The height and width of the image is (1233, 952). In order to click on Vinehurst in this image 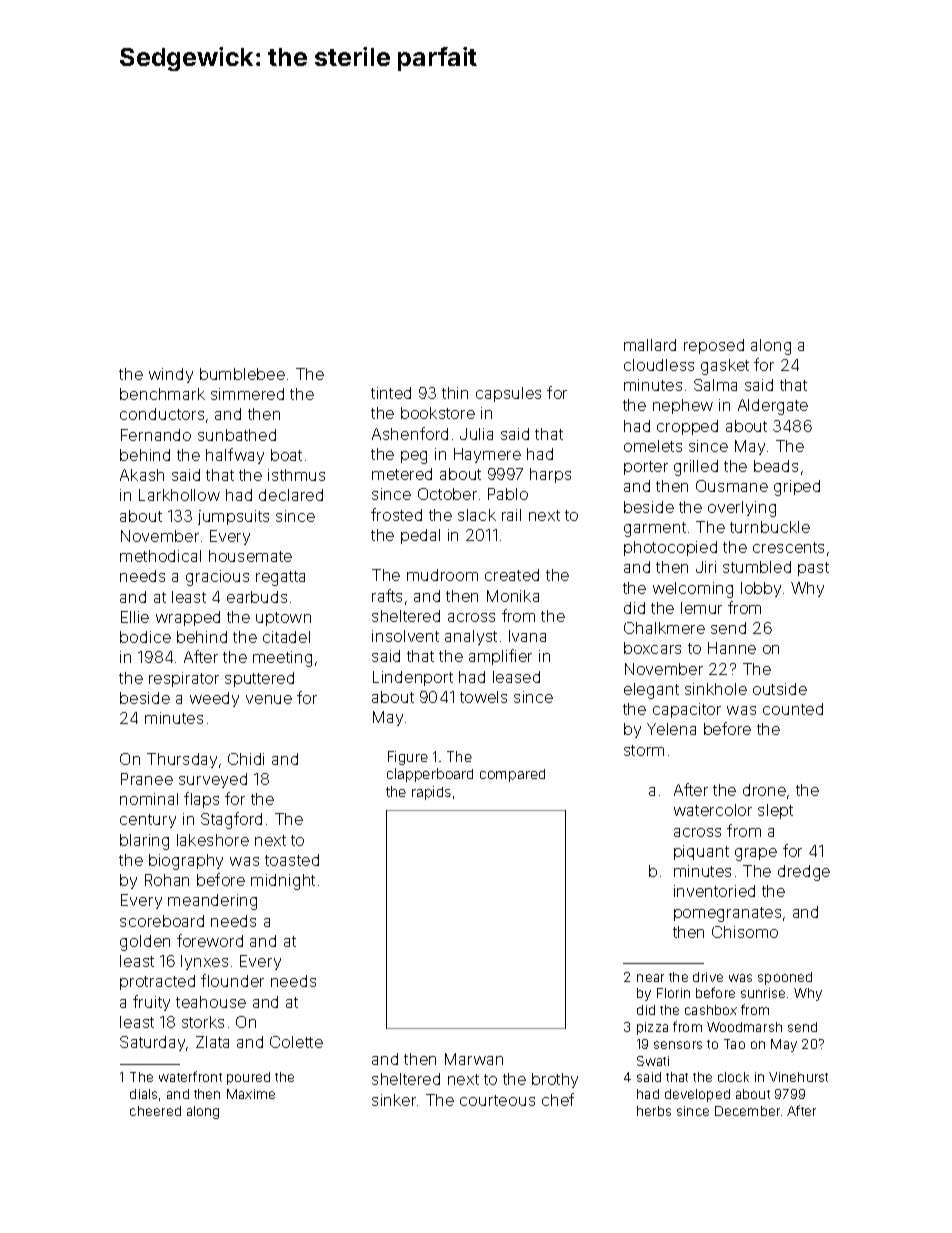, I will do `click(798, 1077)`.
